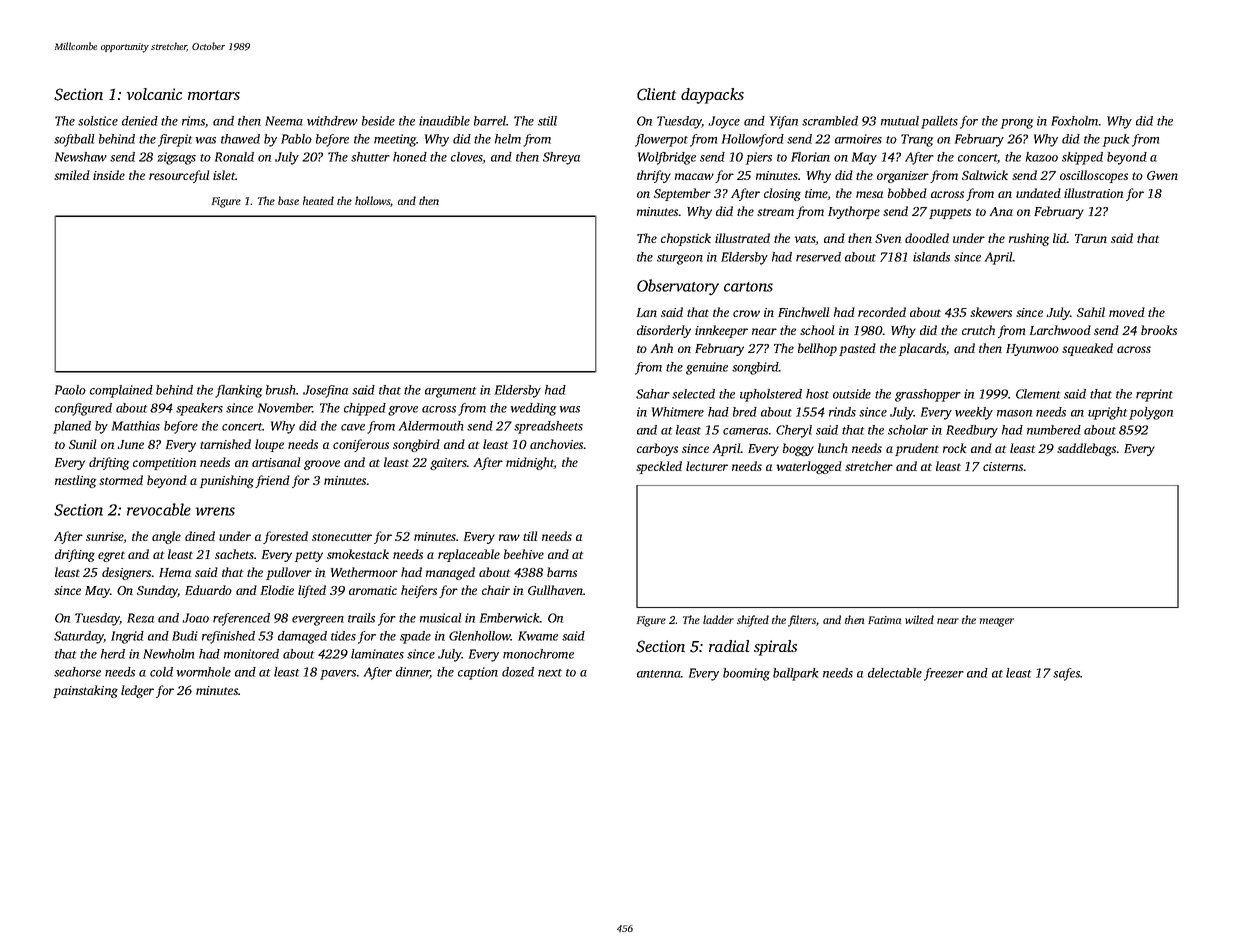  I want to click on thawed, so click(240, 139).
